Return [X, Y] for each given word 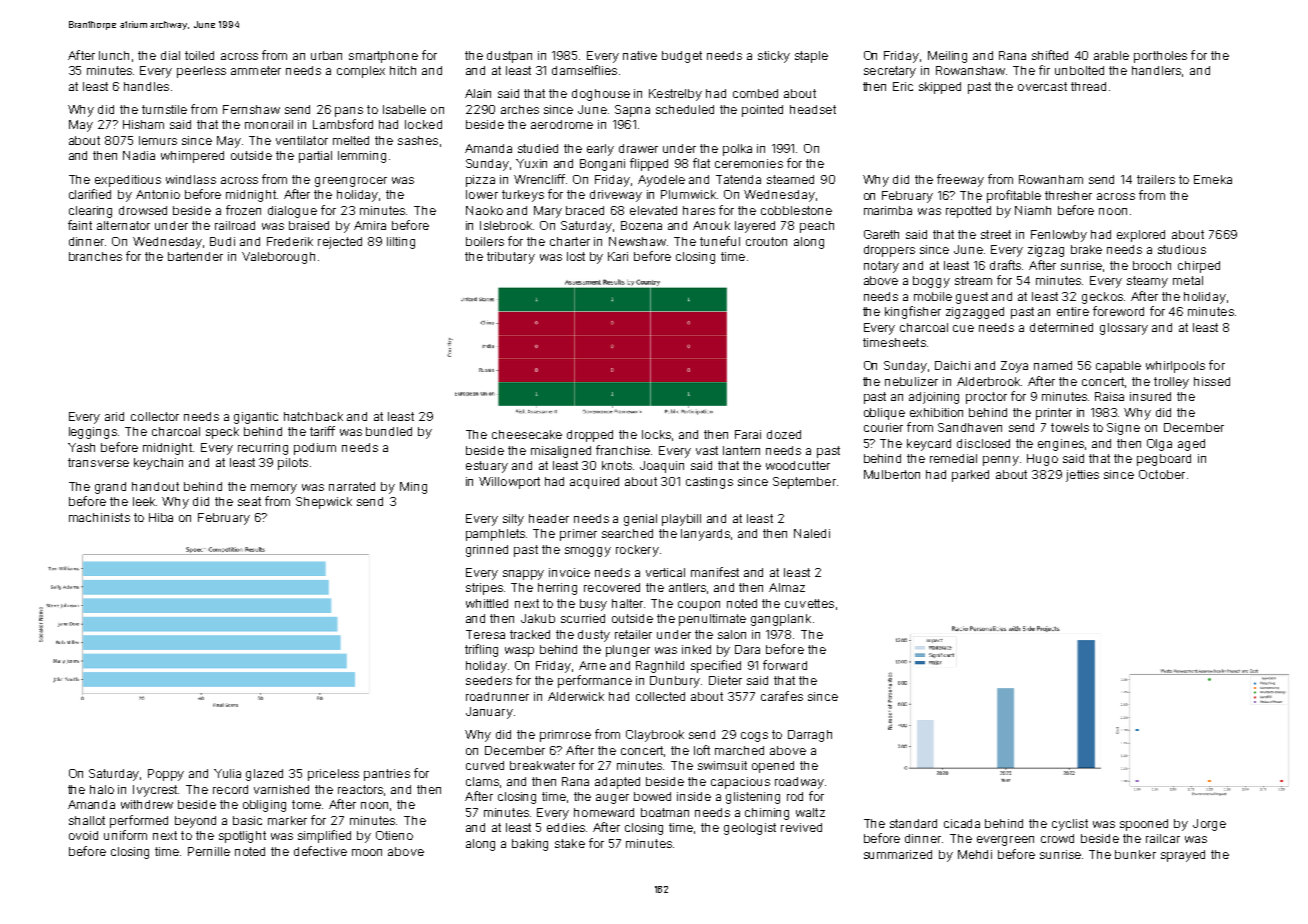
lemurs [158, 140]
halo [102, 789]
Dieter [725, 680]
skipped [940, 88]
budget [682, 57]
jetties [1082, 476]
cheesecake [527, 434]
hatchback [313, 416]
